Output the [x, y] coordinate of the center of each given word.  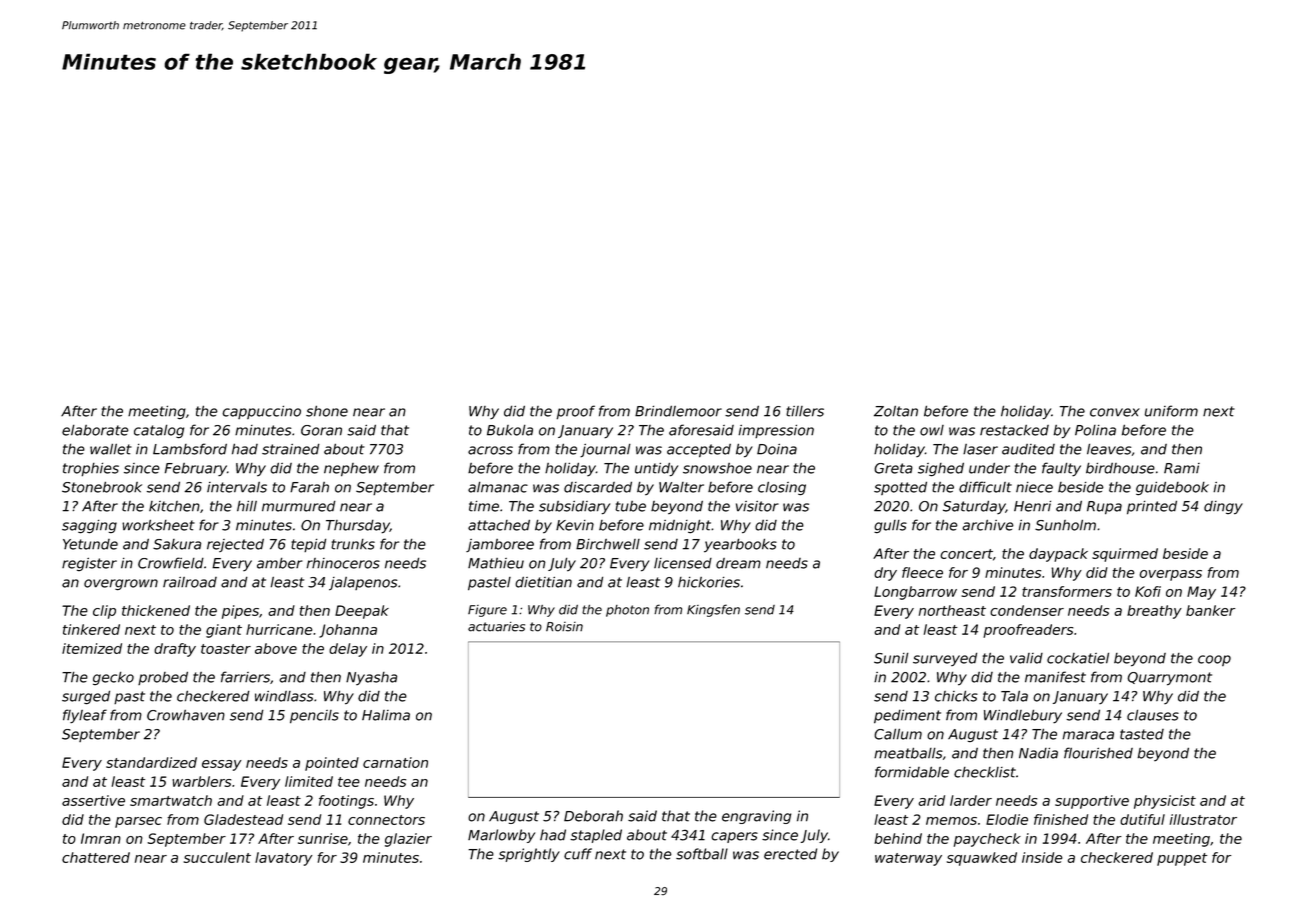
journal [605, 450]
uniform [1171, 411]
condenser [1027, 610]
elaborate [95, 430]
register [89, 564]
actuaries [496, 627]
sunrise [323, 838]
